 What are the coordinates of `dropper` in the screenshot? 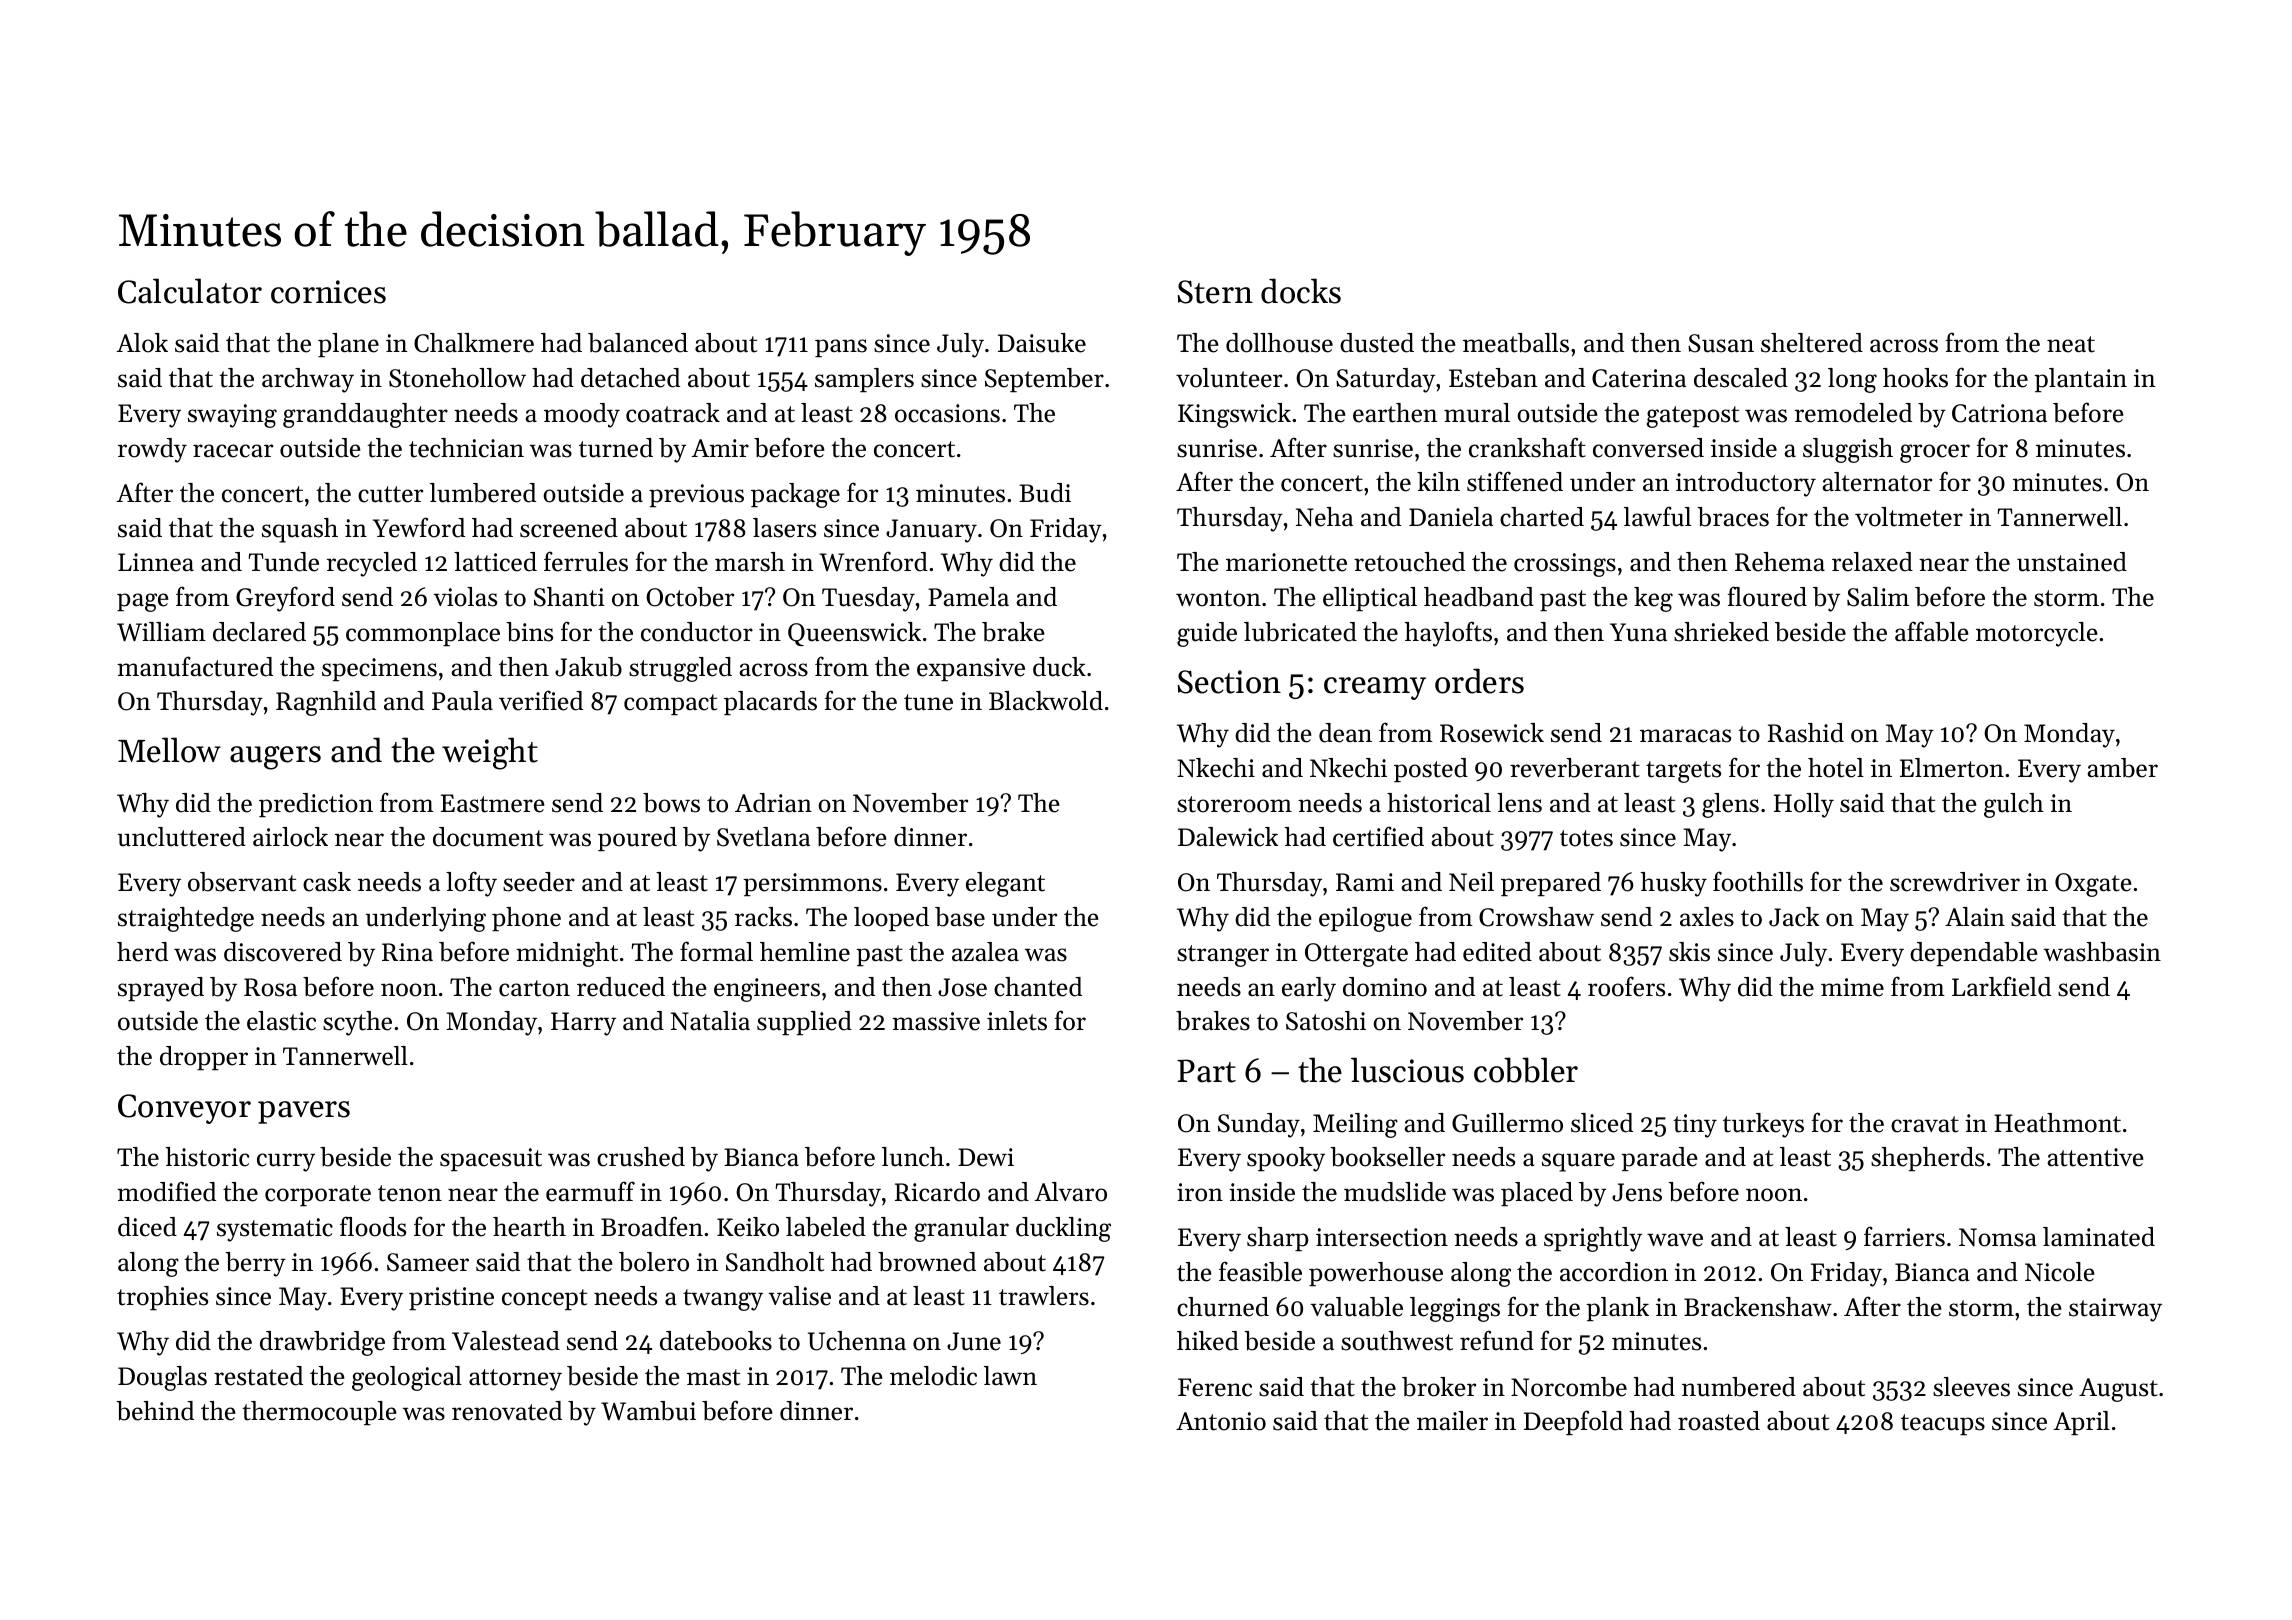 It's located at (204, 1058).
